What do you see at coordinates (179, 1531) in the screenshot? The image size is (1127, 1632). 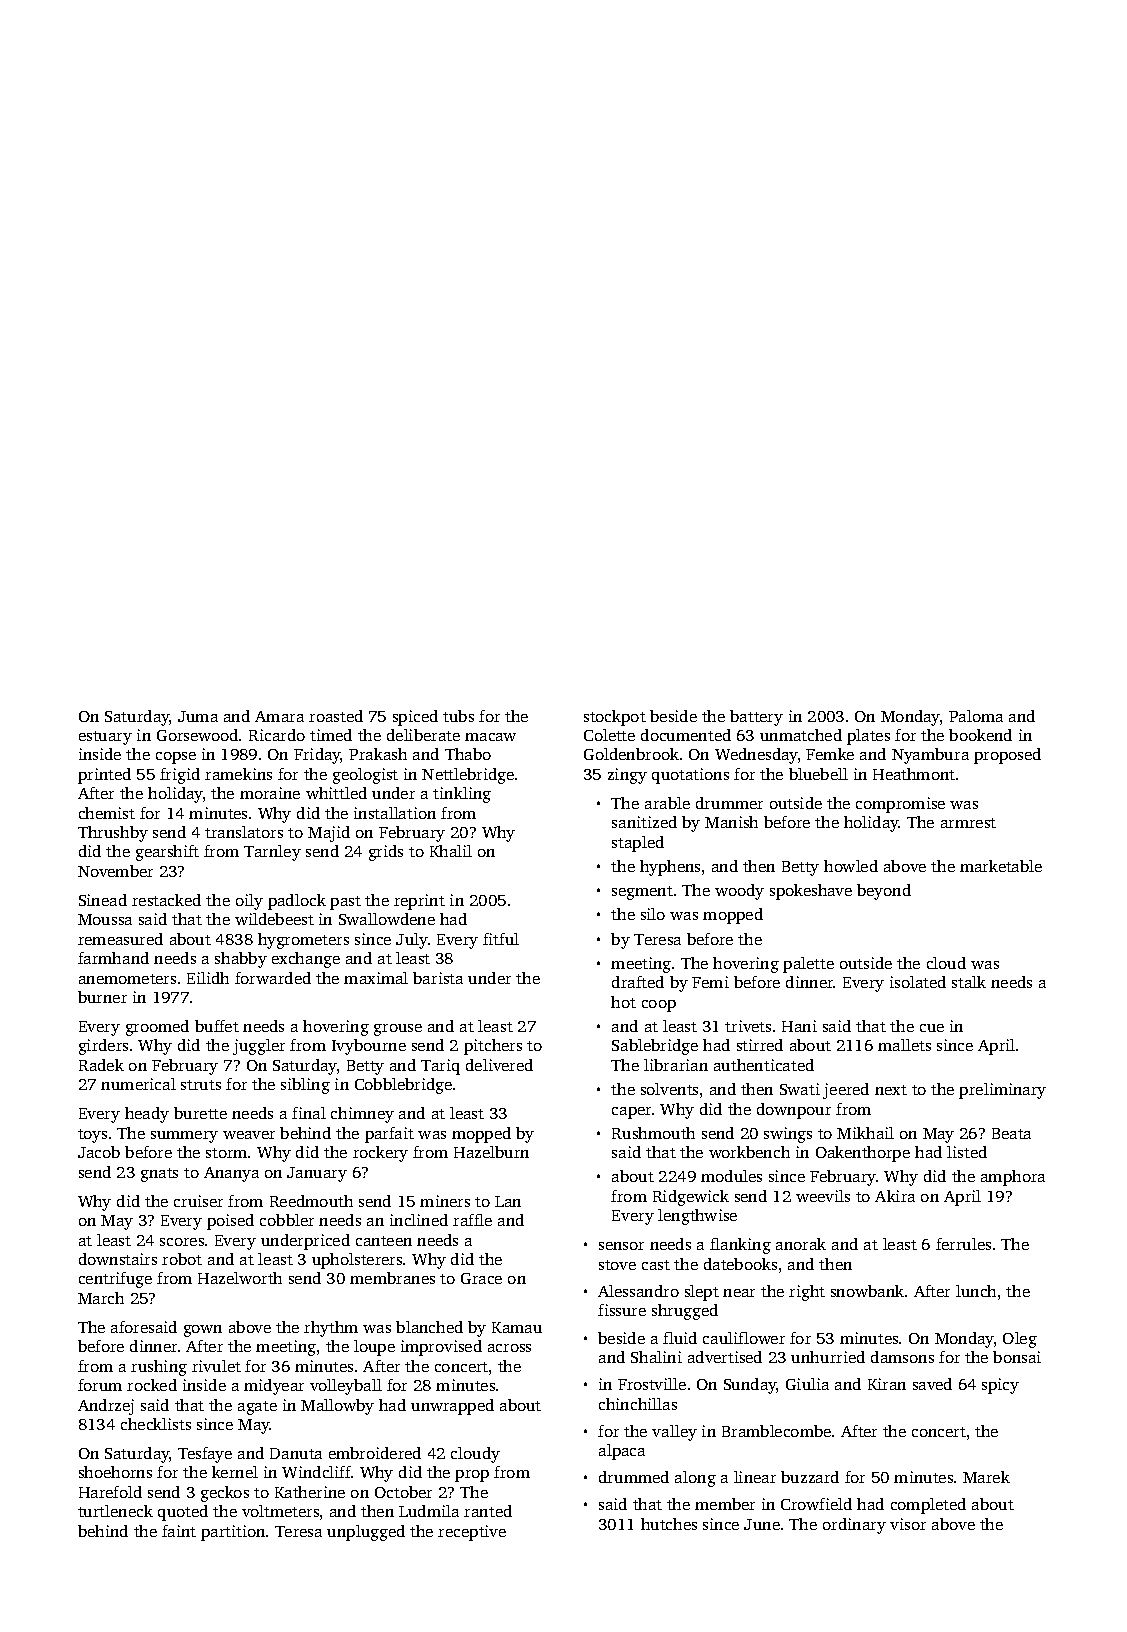 I see `faint` at bounding box center [179, 1531].
